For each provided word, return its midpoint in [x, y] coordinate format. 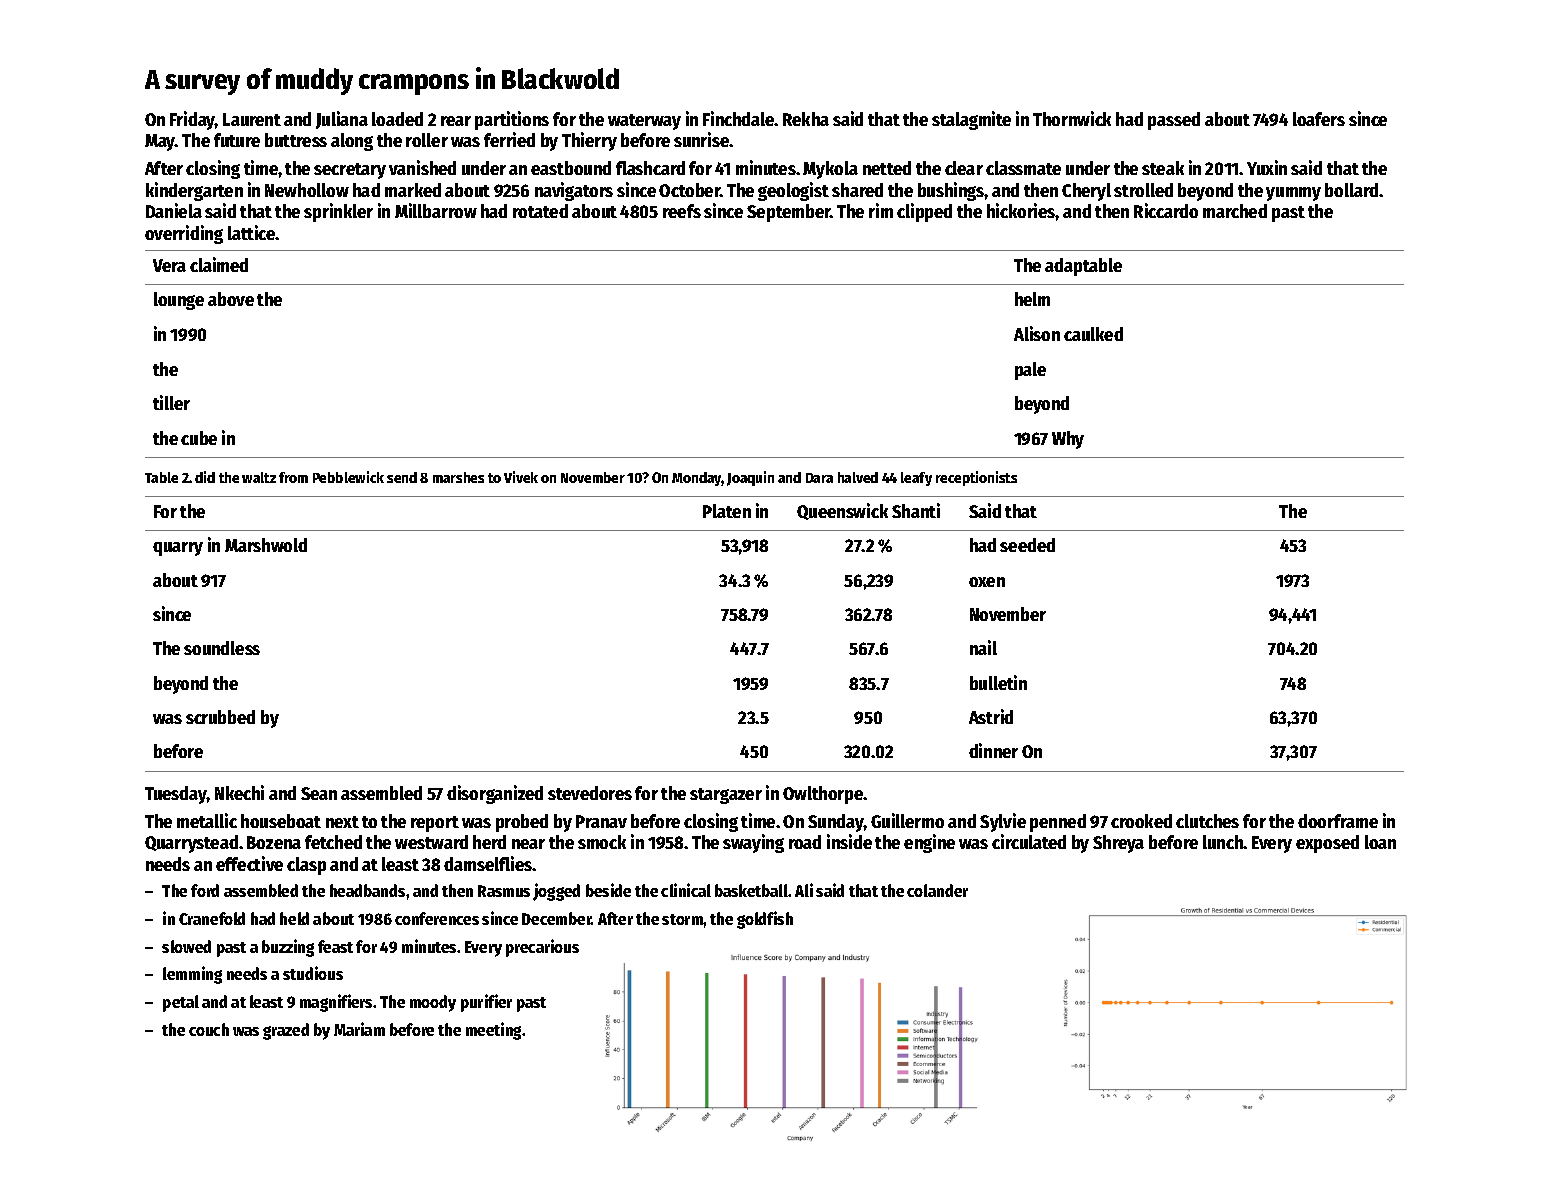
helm [1032, 299]
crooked [1141, 821]
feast [335, 946]
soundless [222, 648]
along [352, 142]
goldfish [765, 920]
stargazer [726, 796]
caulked [1093, 334]
